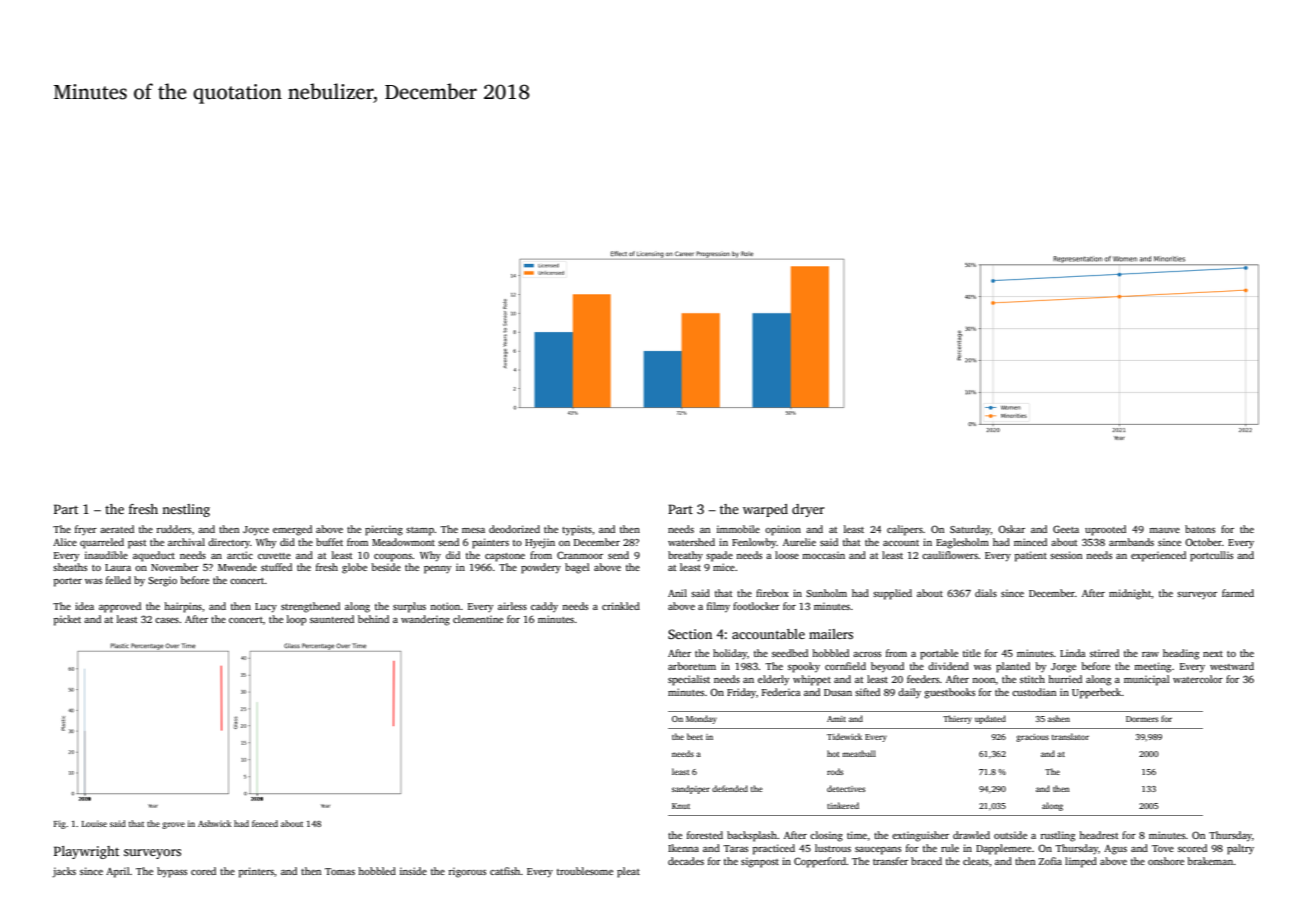 The height and width of the page is (924, 1308). Describe the element at coordinates (689, 680) in the page. I see `specialist` at that location.
